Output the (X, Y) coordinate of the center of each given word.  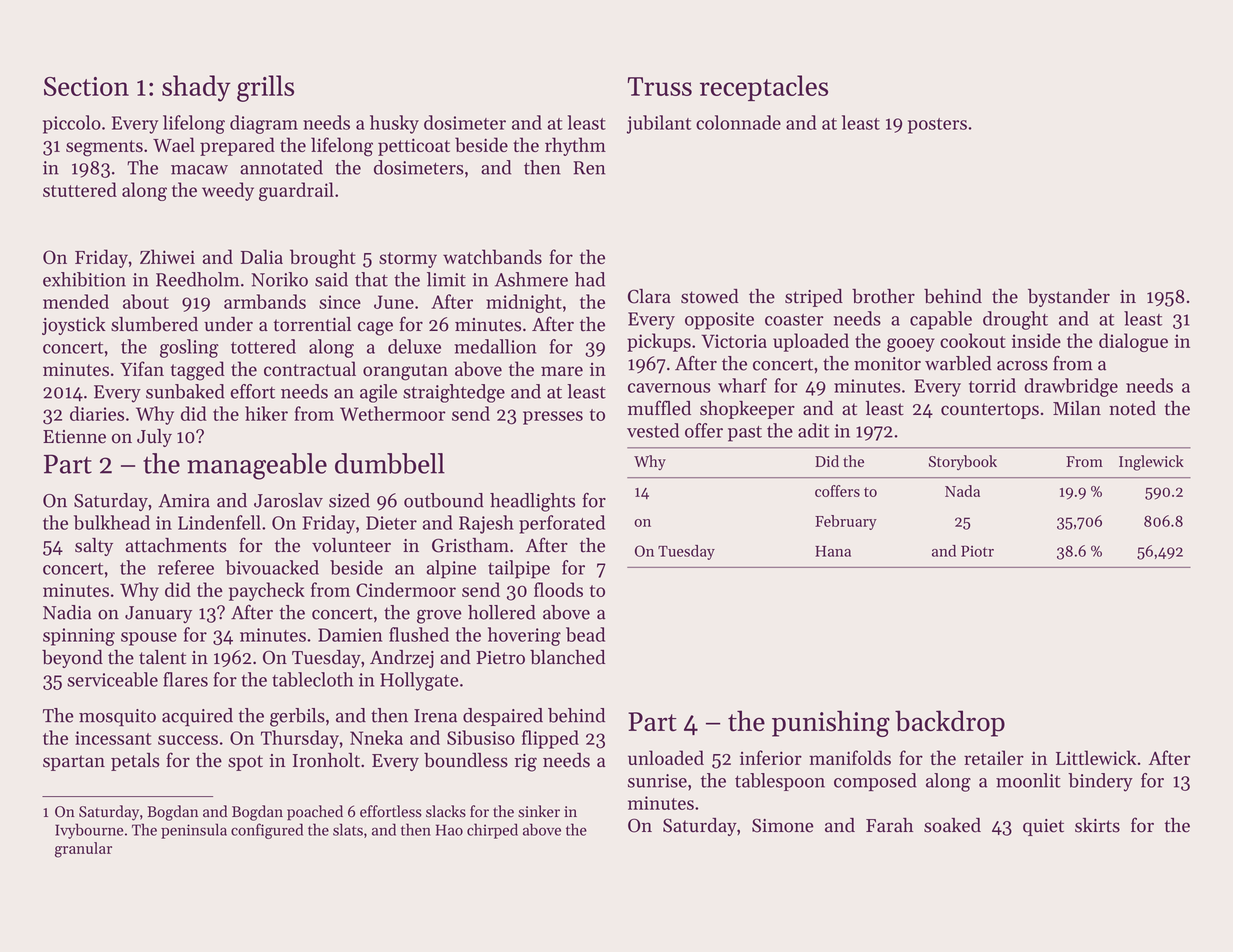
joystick (74, 326)
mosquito (117, 718)
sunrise (657, 781)
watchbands (492, 256)
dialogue (1133, 342)
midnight (524, 303)
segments (104, 148)
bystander (1069, 298)
